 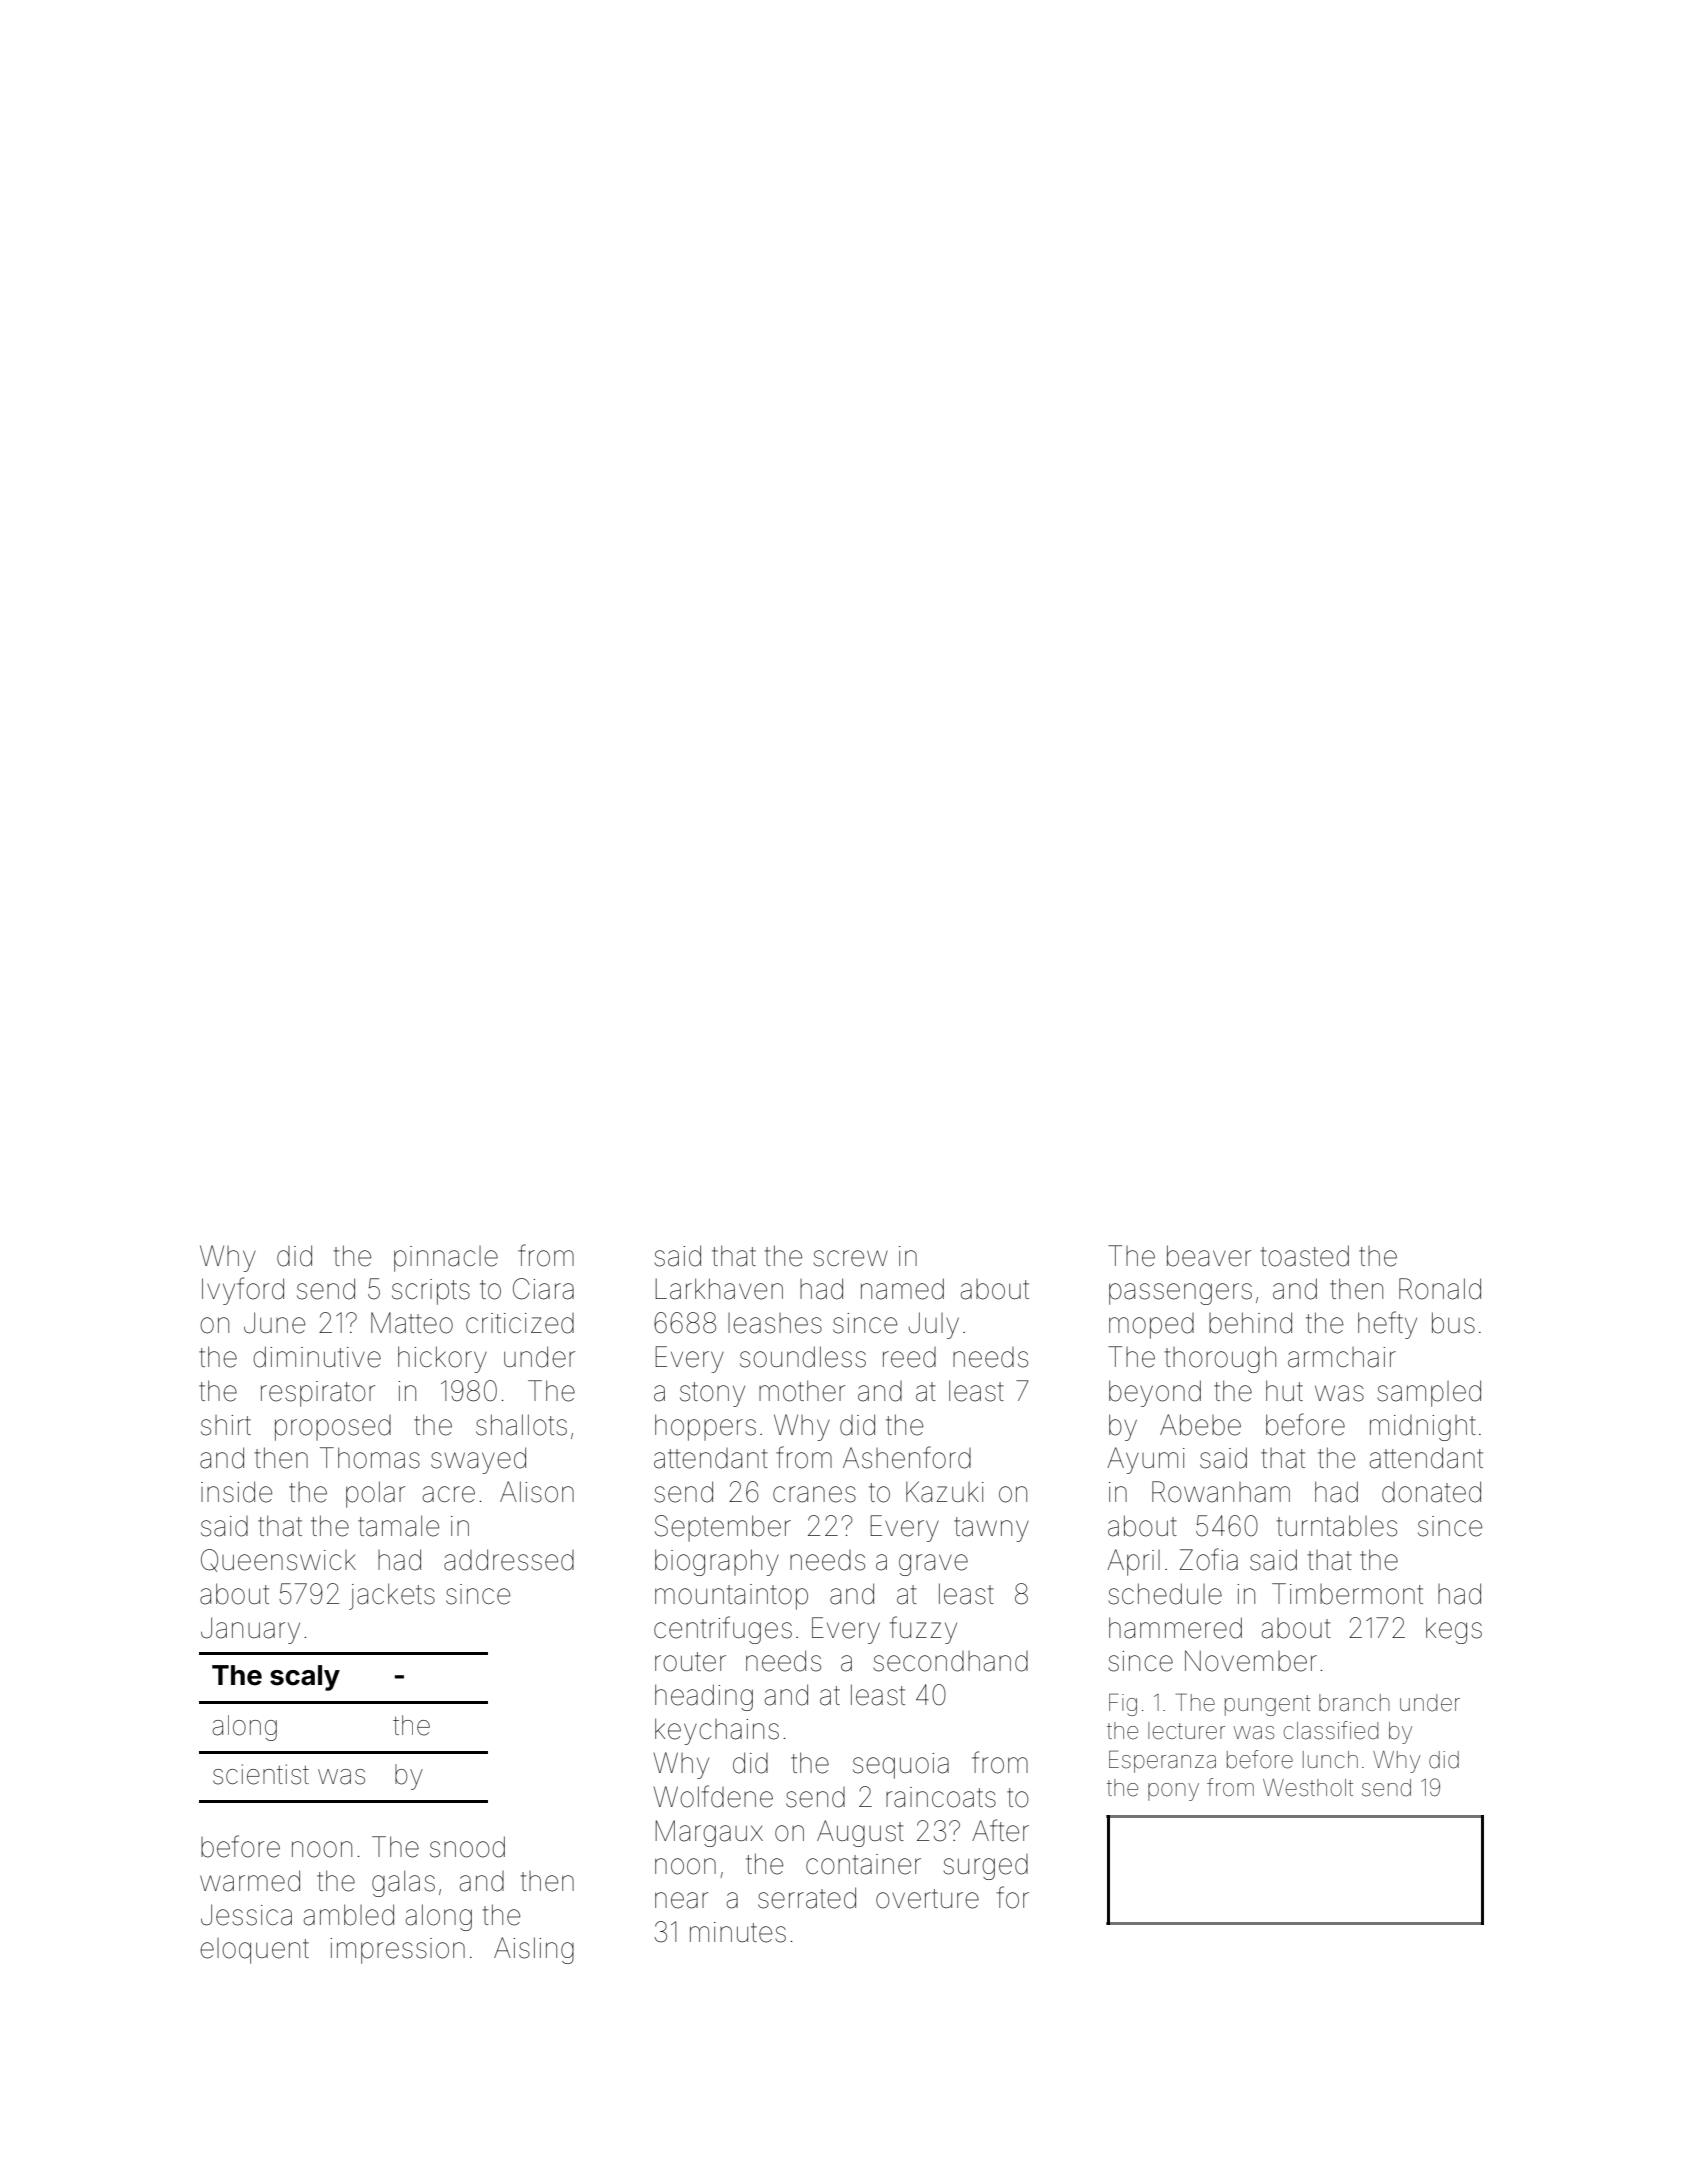 What do you see at coordinates (1267, 1705) in the screenshot?
I see `pungent` at bounding box center [1267, 1705].
